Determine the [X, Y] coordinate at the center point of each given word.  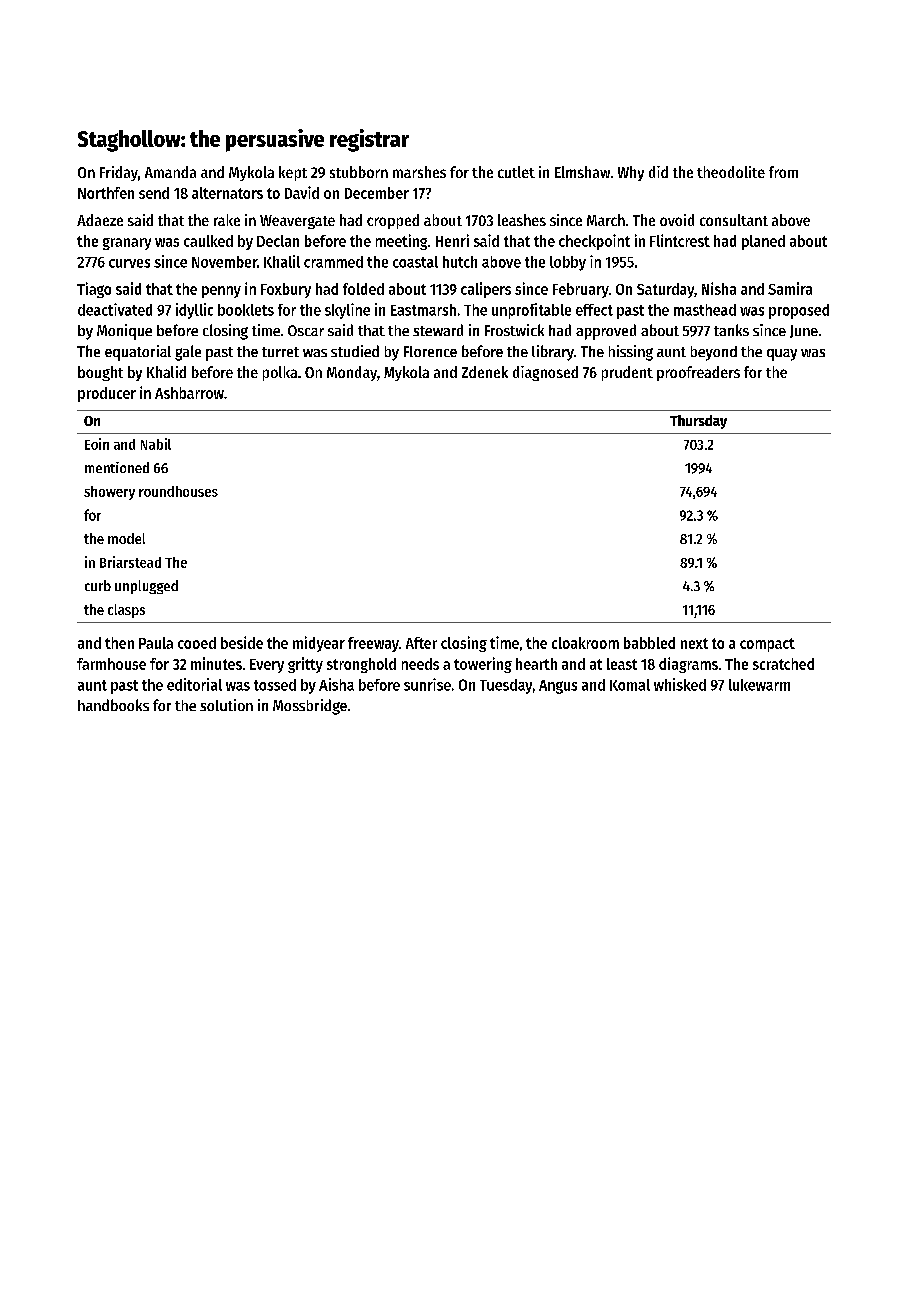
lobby [568, 263]
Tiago [94, 290]
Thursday [698, 422]
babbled [649, 643]
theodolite [731, 172]
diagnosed [545, 373]
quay [782, 355]
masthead [705, 310]
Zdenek [485, 372]
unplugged [146, 587]
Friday [119, 173]
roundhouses [178, 491]
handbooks [113, 705]
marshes [419, 172]
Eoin [97, 444]
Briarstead [130, 562]
